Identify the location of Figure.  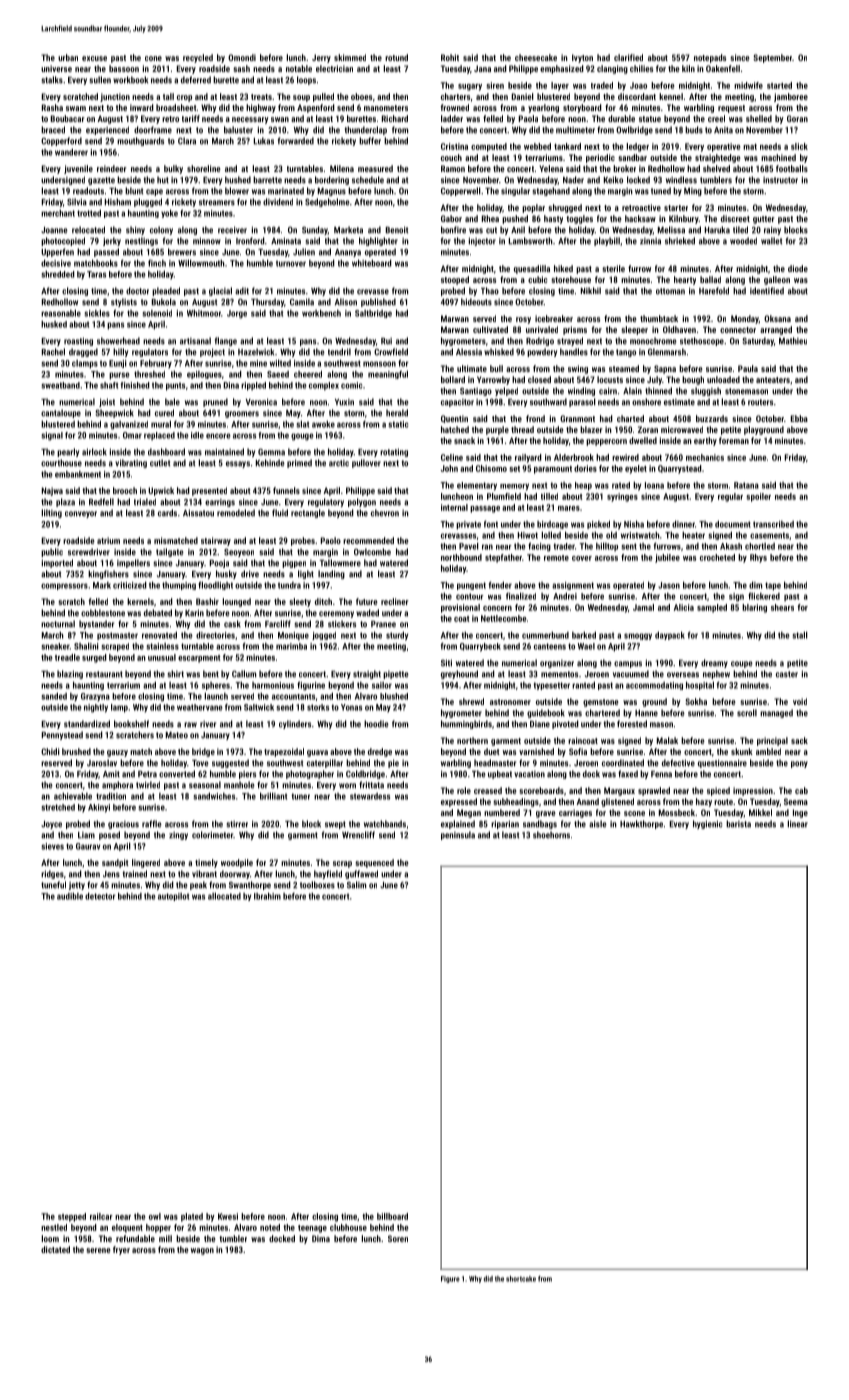
(450, 1279).
